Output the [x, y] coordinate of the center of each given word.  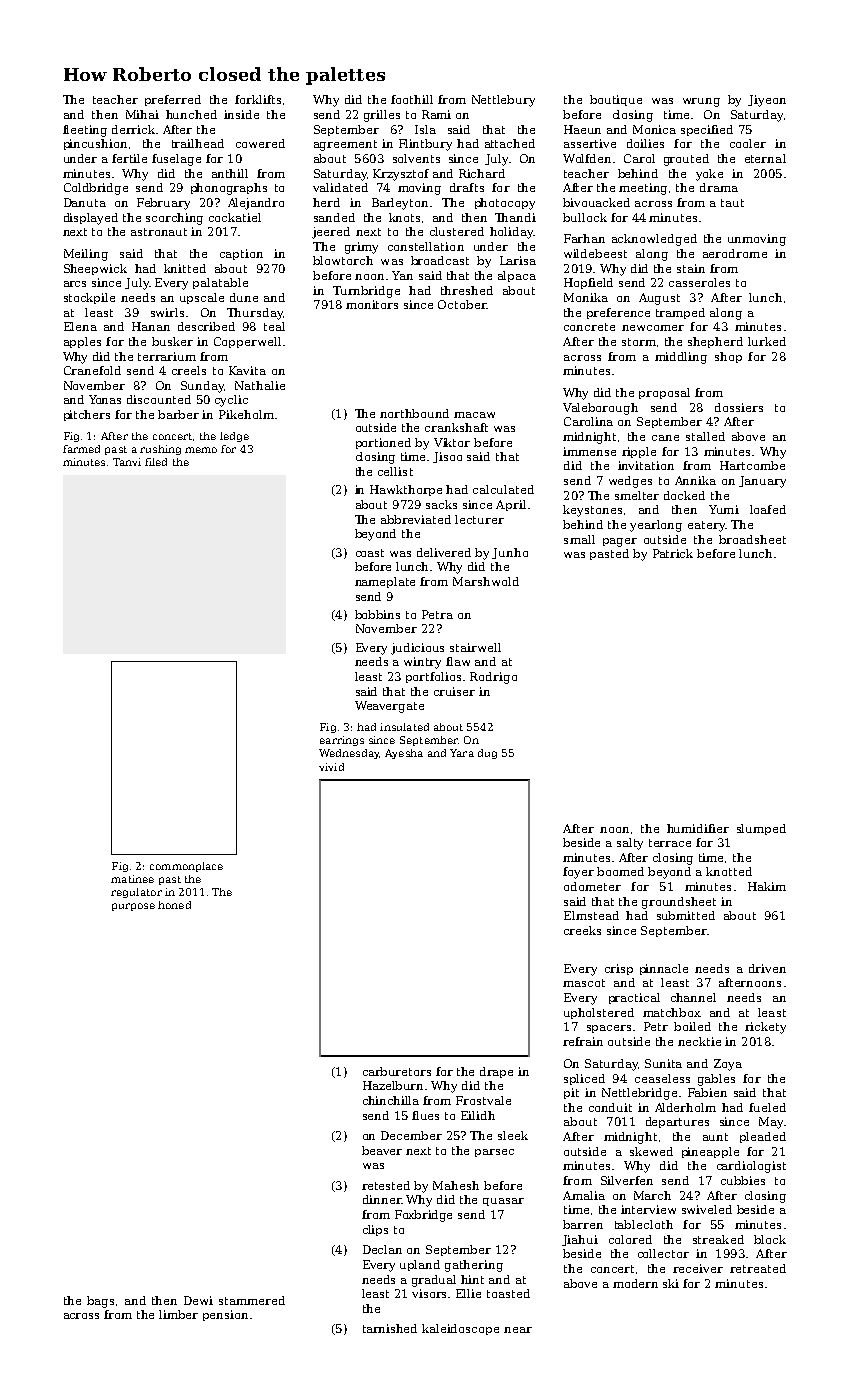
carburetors [397, 1071]
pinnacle [664, 969]
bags [100, 1302]
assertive [590, 143]
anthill [230, 173]
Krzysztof [401, 175]
